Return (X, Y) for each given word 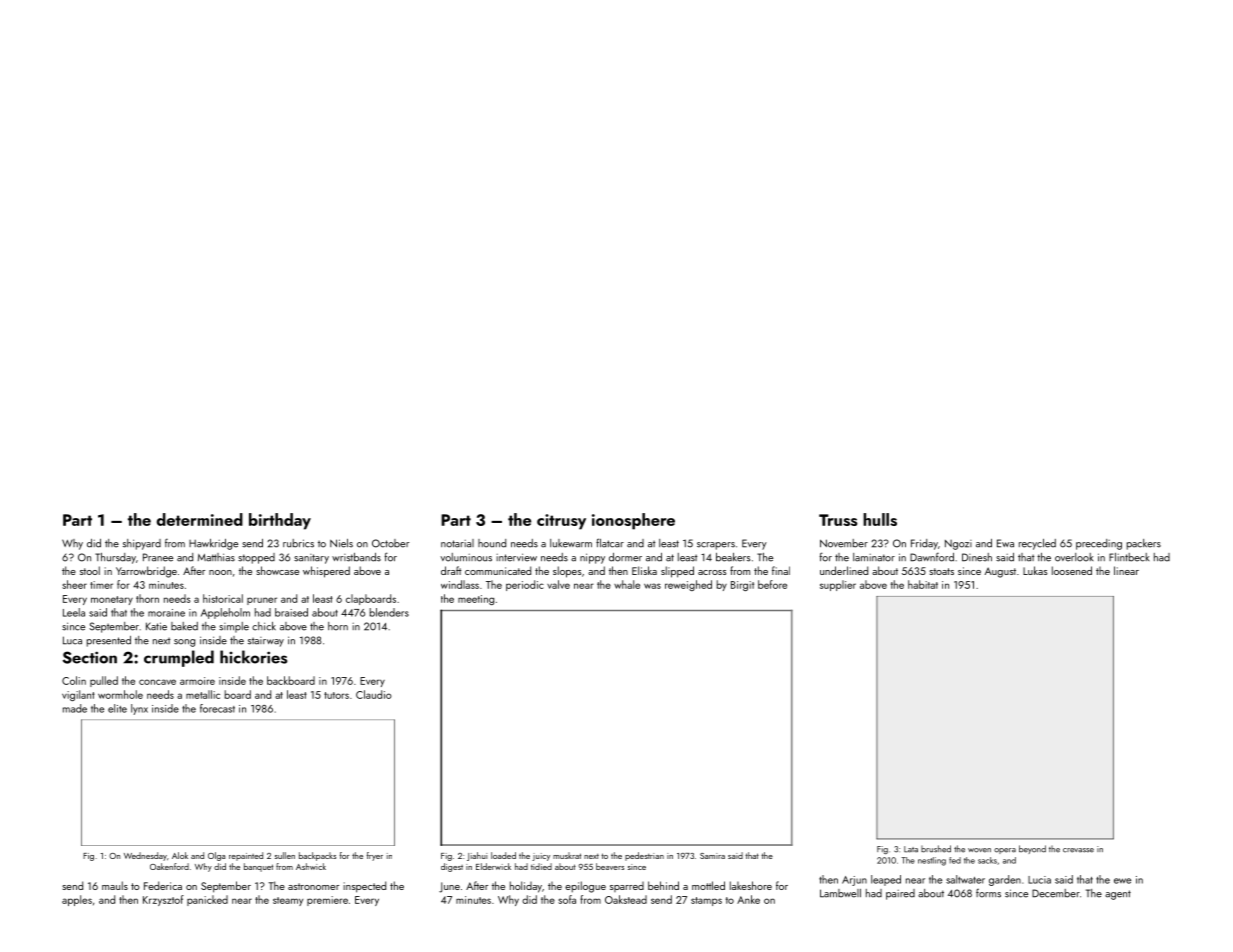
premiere (327, 901)
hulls (880, 519)
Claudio (374, 694)
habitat (923, 584)
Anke (748, 899)
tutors (336, 695)
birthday (280, 521)
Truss (838, 520)
